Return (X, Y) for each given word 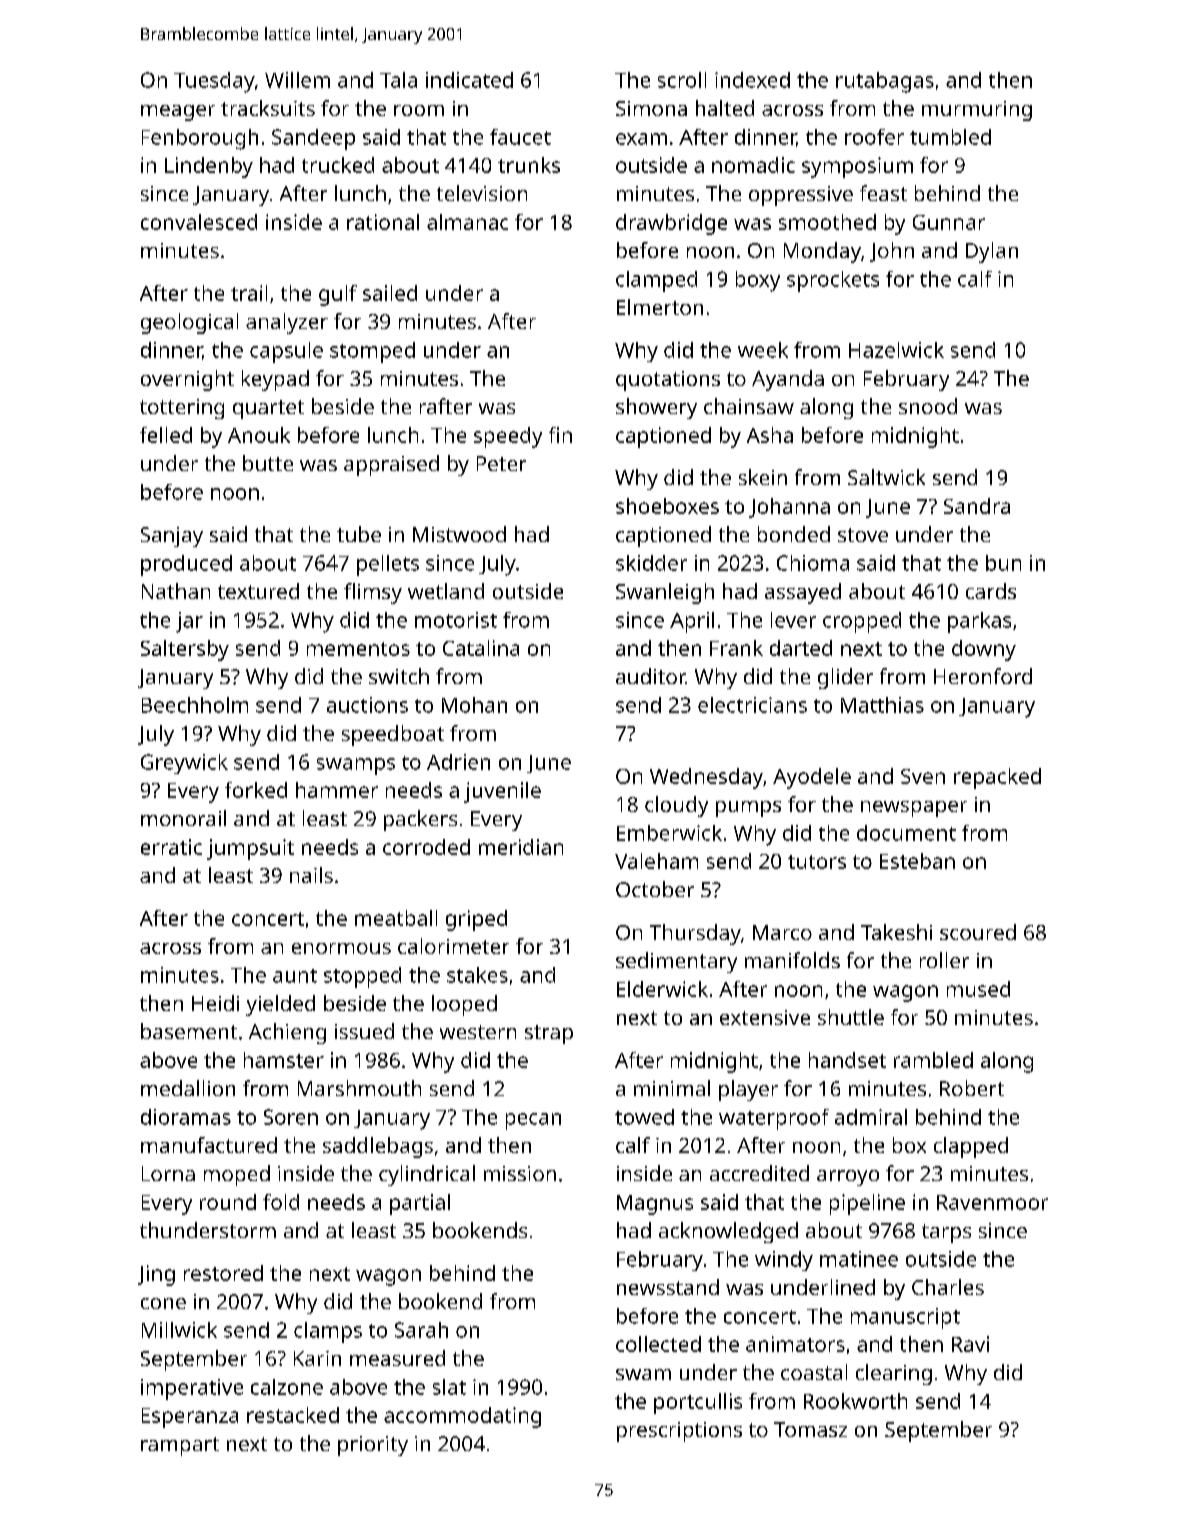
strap (549, 1034)
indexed (752, 80)
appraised (391, 465)
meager (178, 113)
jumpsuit (250, 849)
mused (978, 989)
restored (223, 1273)
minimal (672, 1088)
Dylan (992, 252)
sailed (390, 293)
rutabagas (885, 82)
